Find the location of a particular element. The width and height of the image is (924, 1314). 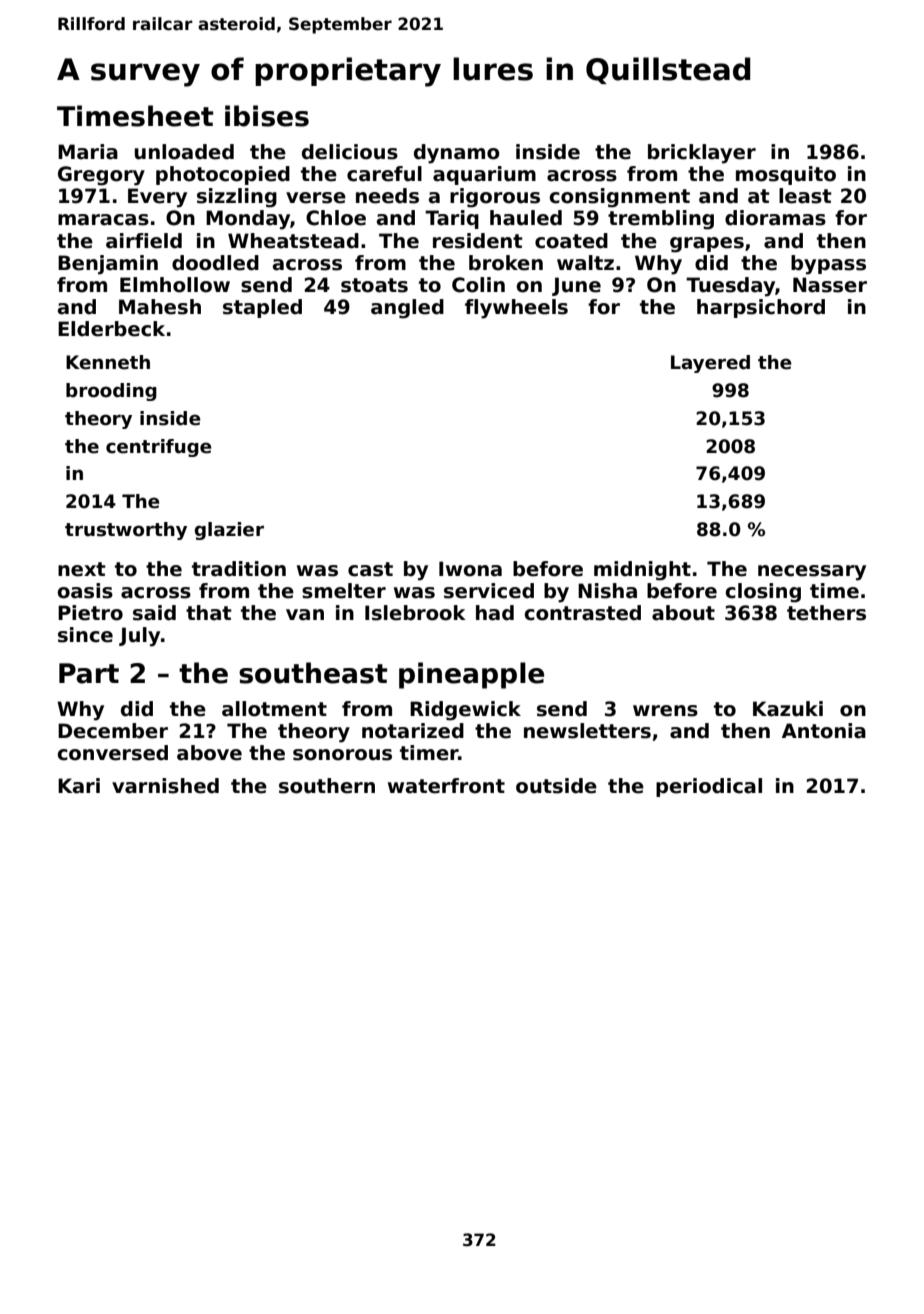

varnished is located at coordinates (165, 786).
